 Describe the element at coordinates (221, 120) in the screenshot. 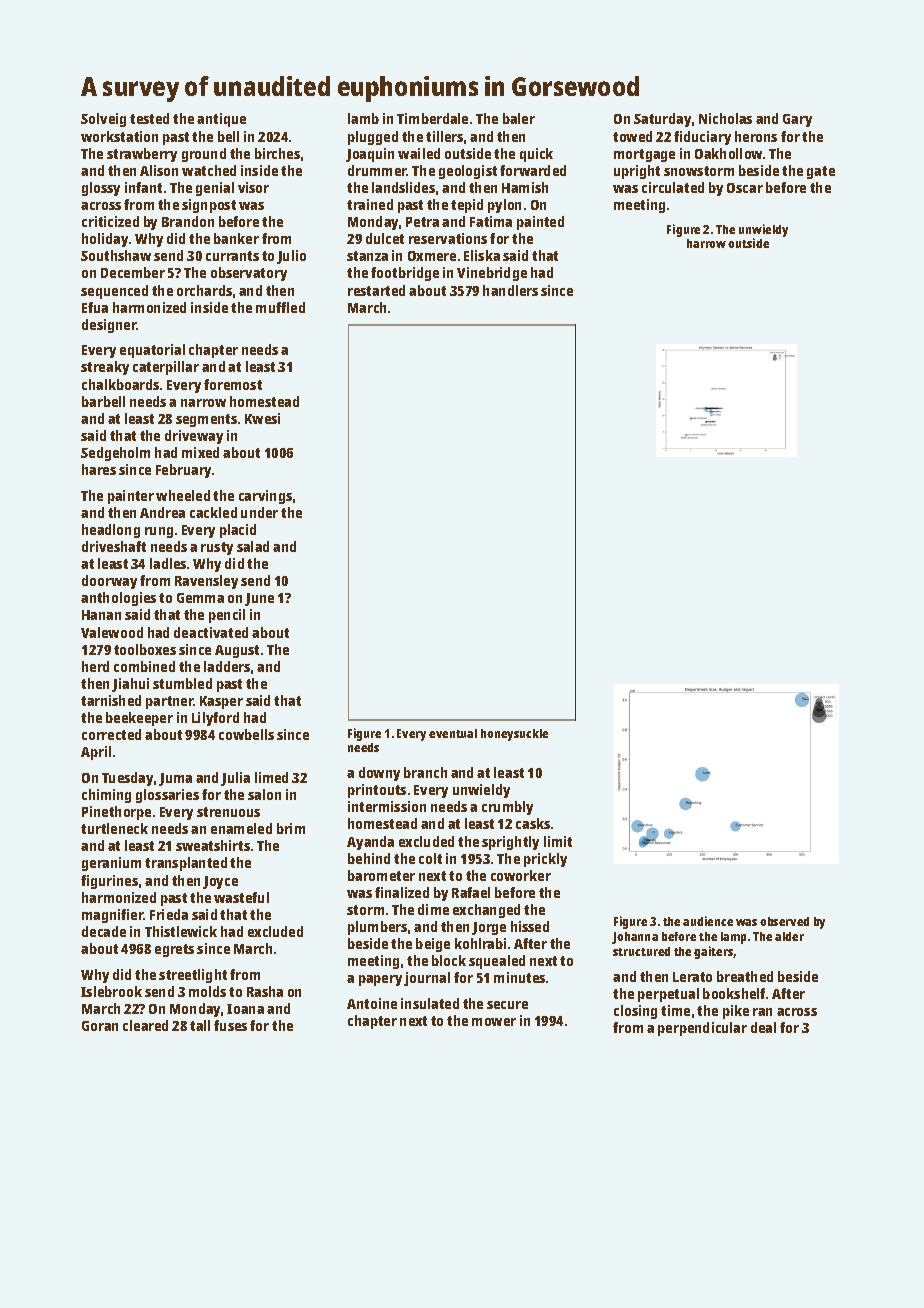

I see `antique` at that location.
